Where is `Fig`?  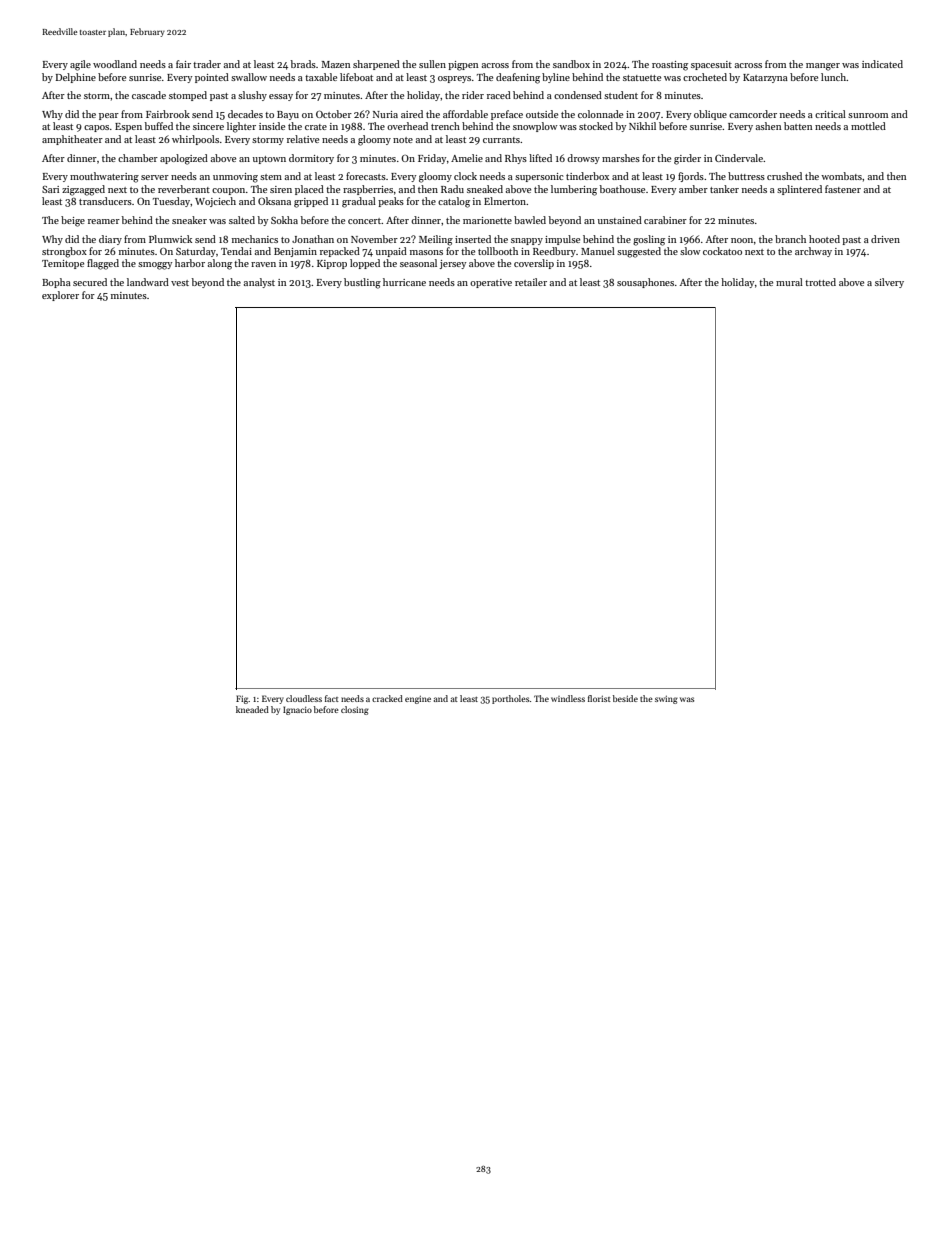 Fig is located at coordinates (242, 699).
